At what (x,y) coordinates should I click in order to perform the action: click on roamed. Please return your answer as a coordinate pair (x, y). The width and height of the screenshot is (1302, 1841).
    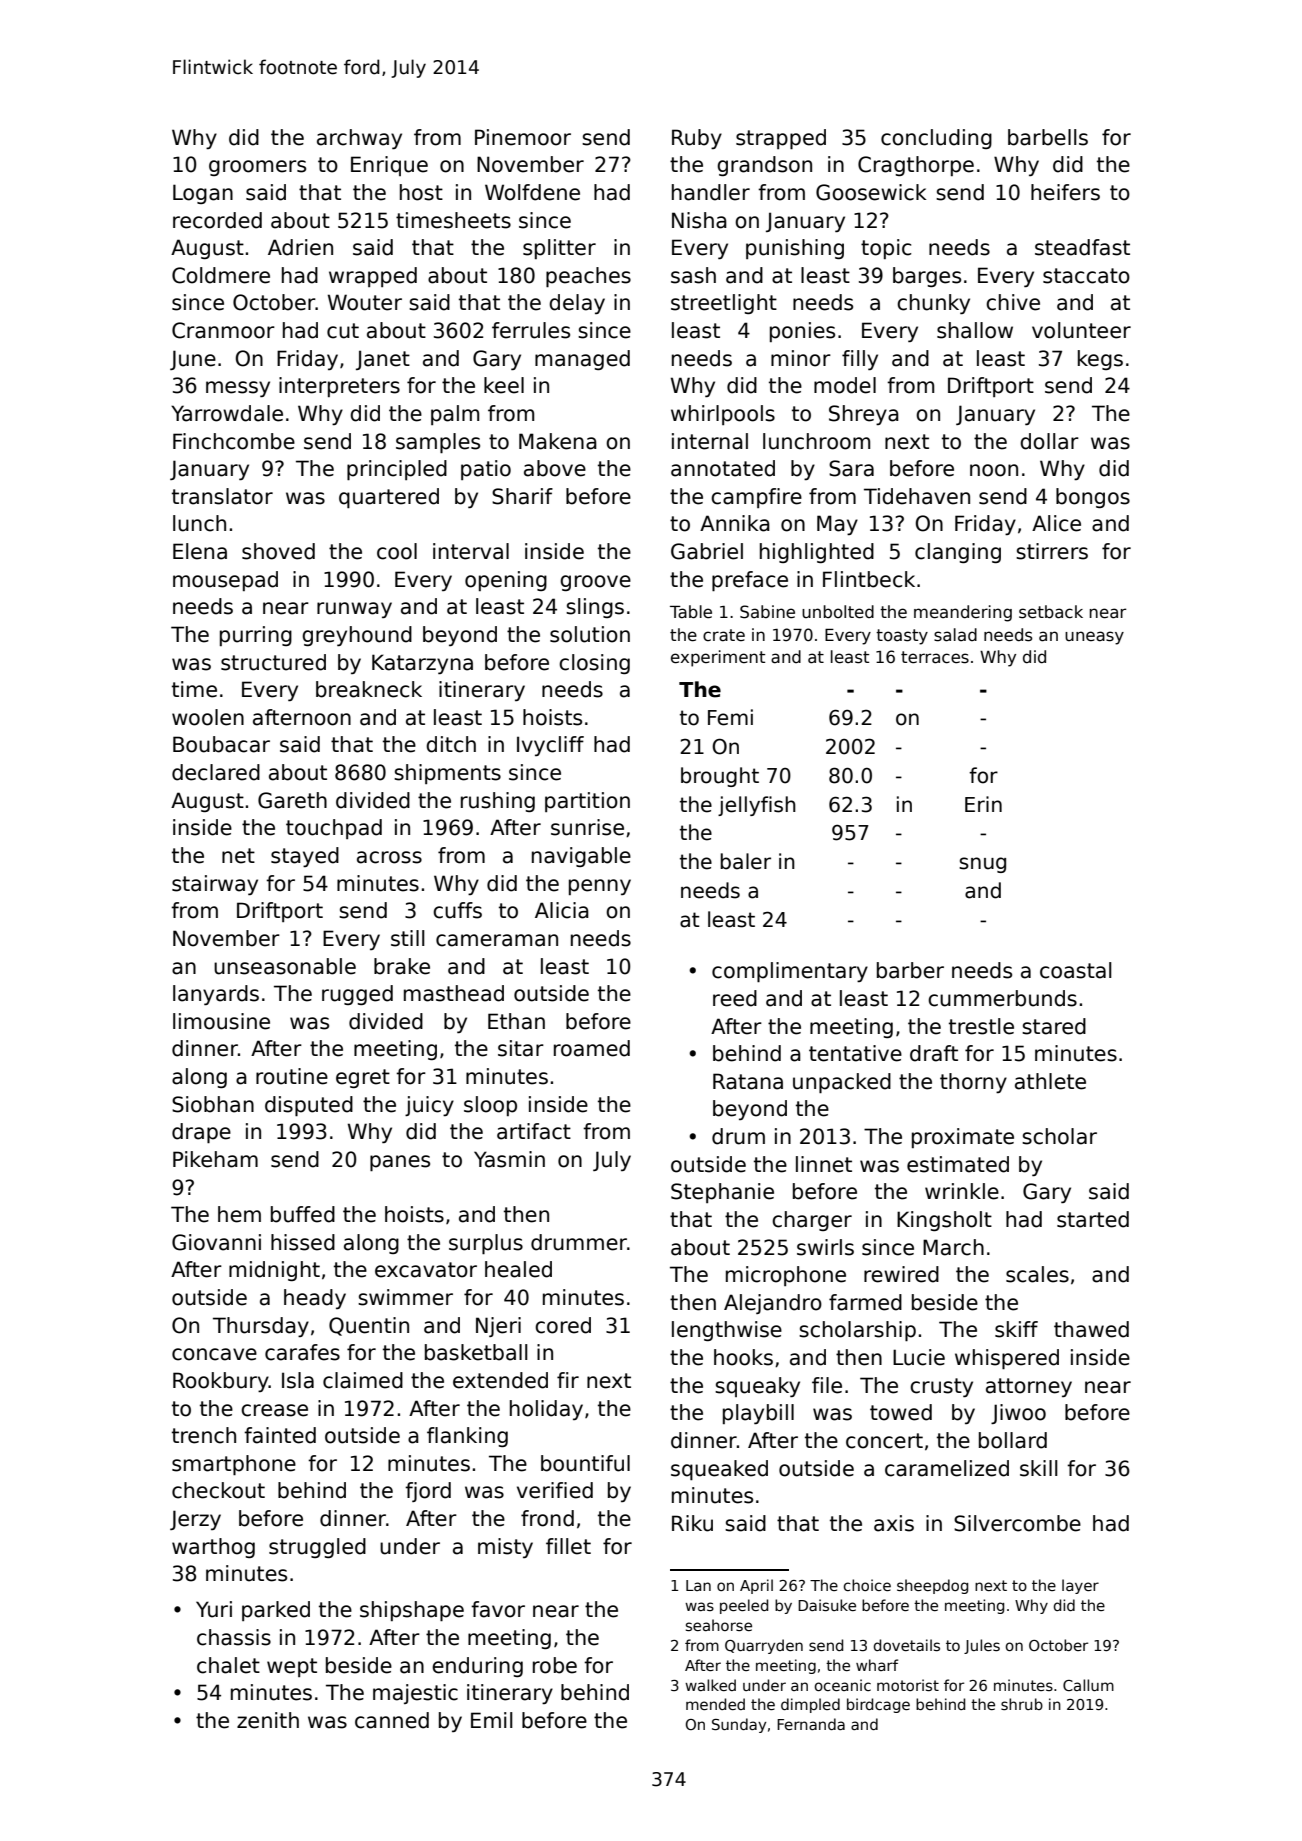
    Looking at the image, I should click on (592, 1048).
